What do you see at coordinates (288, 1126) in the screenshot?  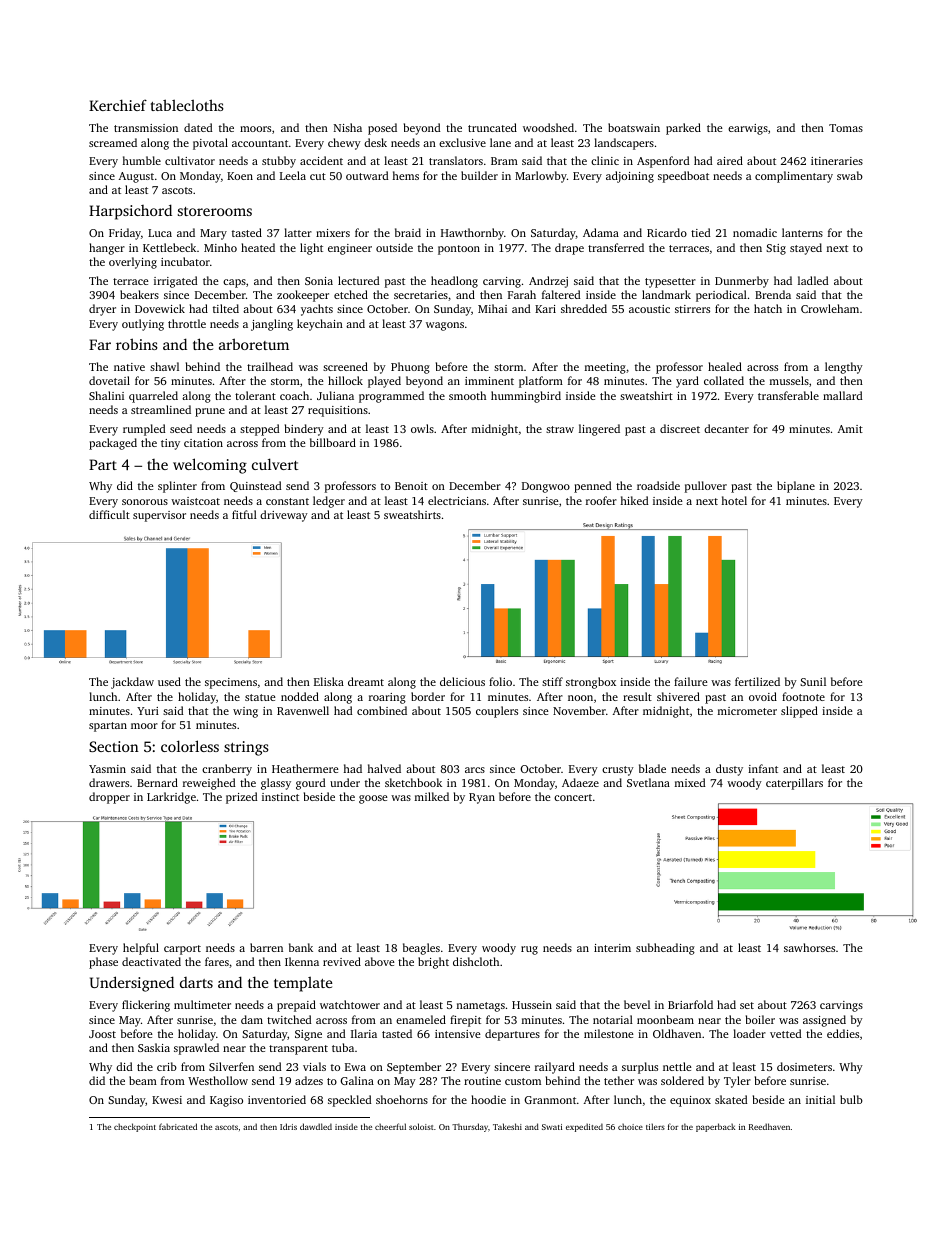 I see `Idris` at bounding box center [288, 1126].
